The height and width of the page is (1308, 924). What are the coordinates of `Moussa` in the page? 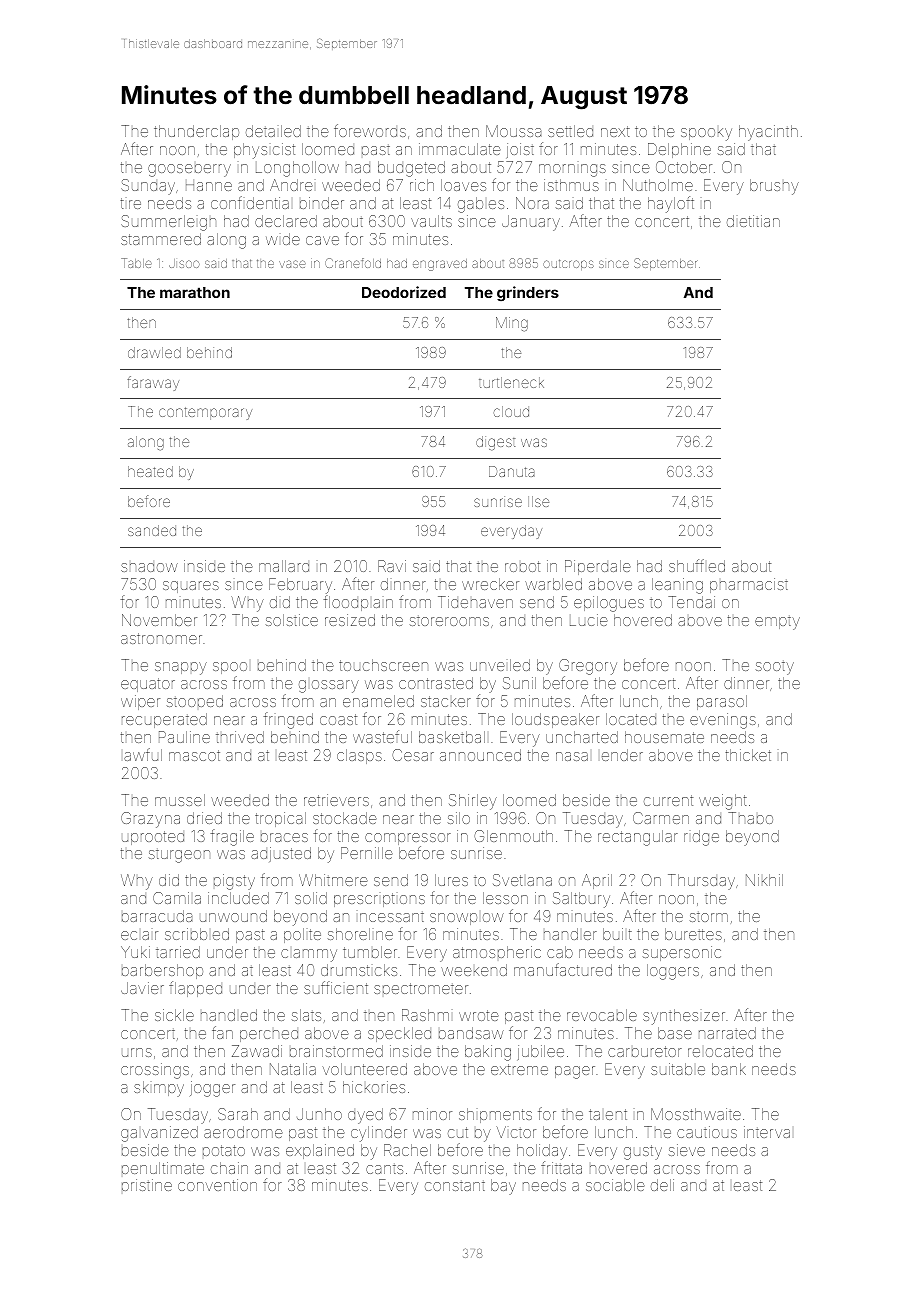 It's located at (513, 131).
